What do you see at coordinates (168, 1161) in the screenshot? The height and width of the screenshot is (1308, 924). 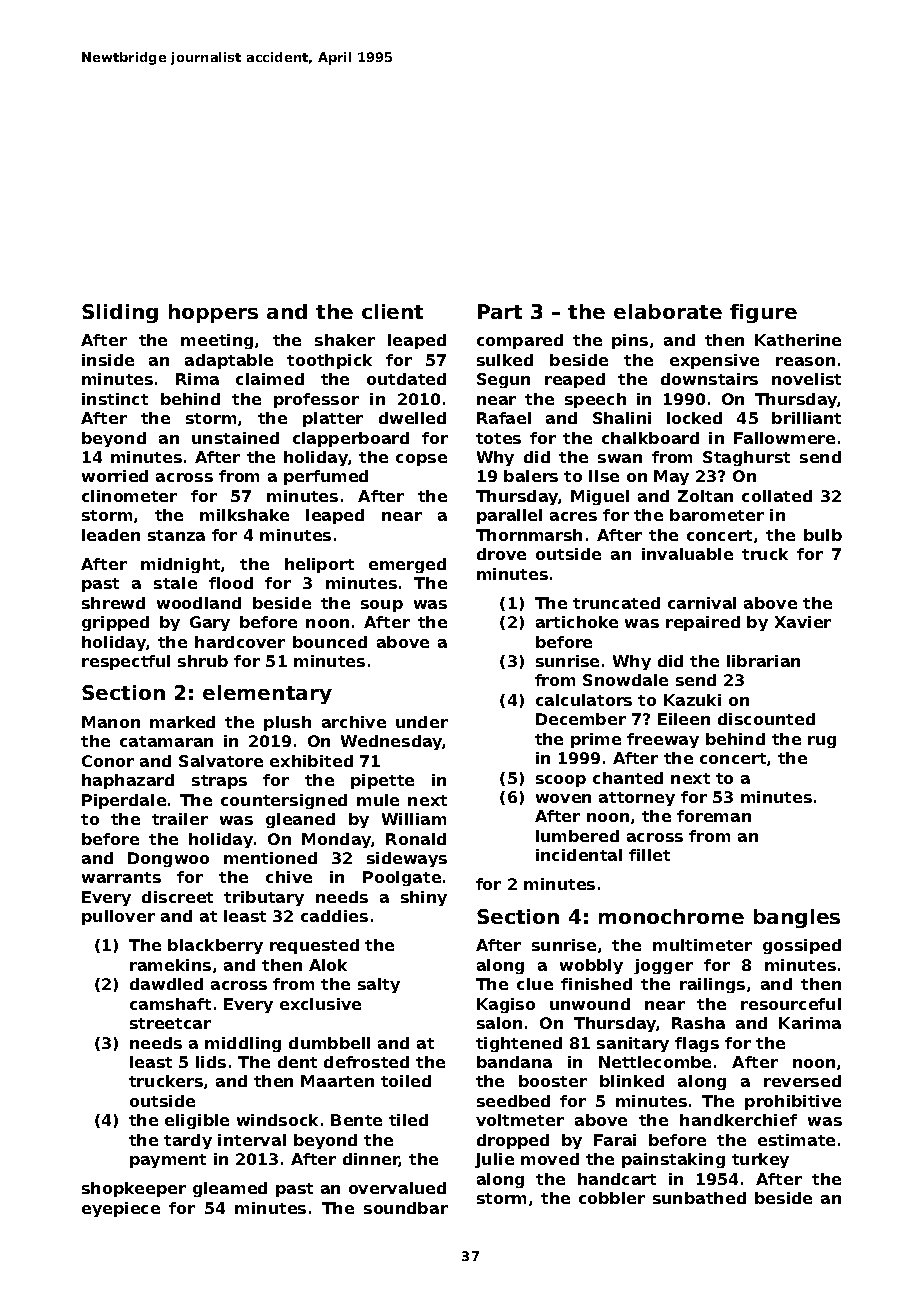 I see `payment` at bounding box center [168, 1161].
